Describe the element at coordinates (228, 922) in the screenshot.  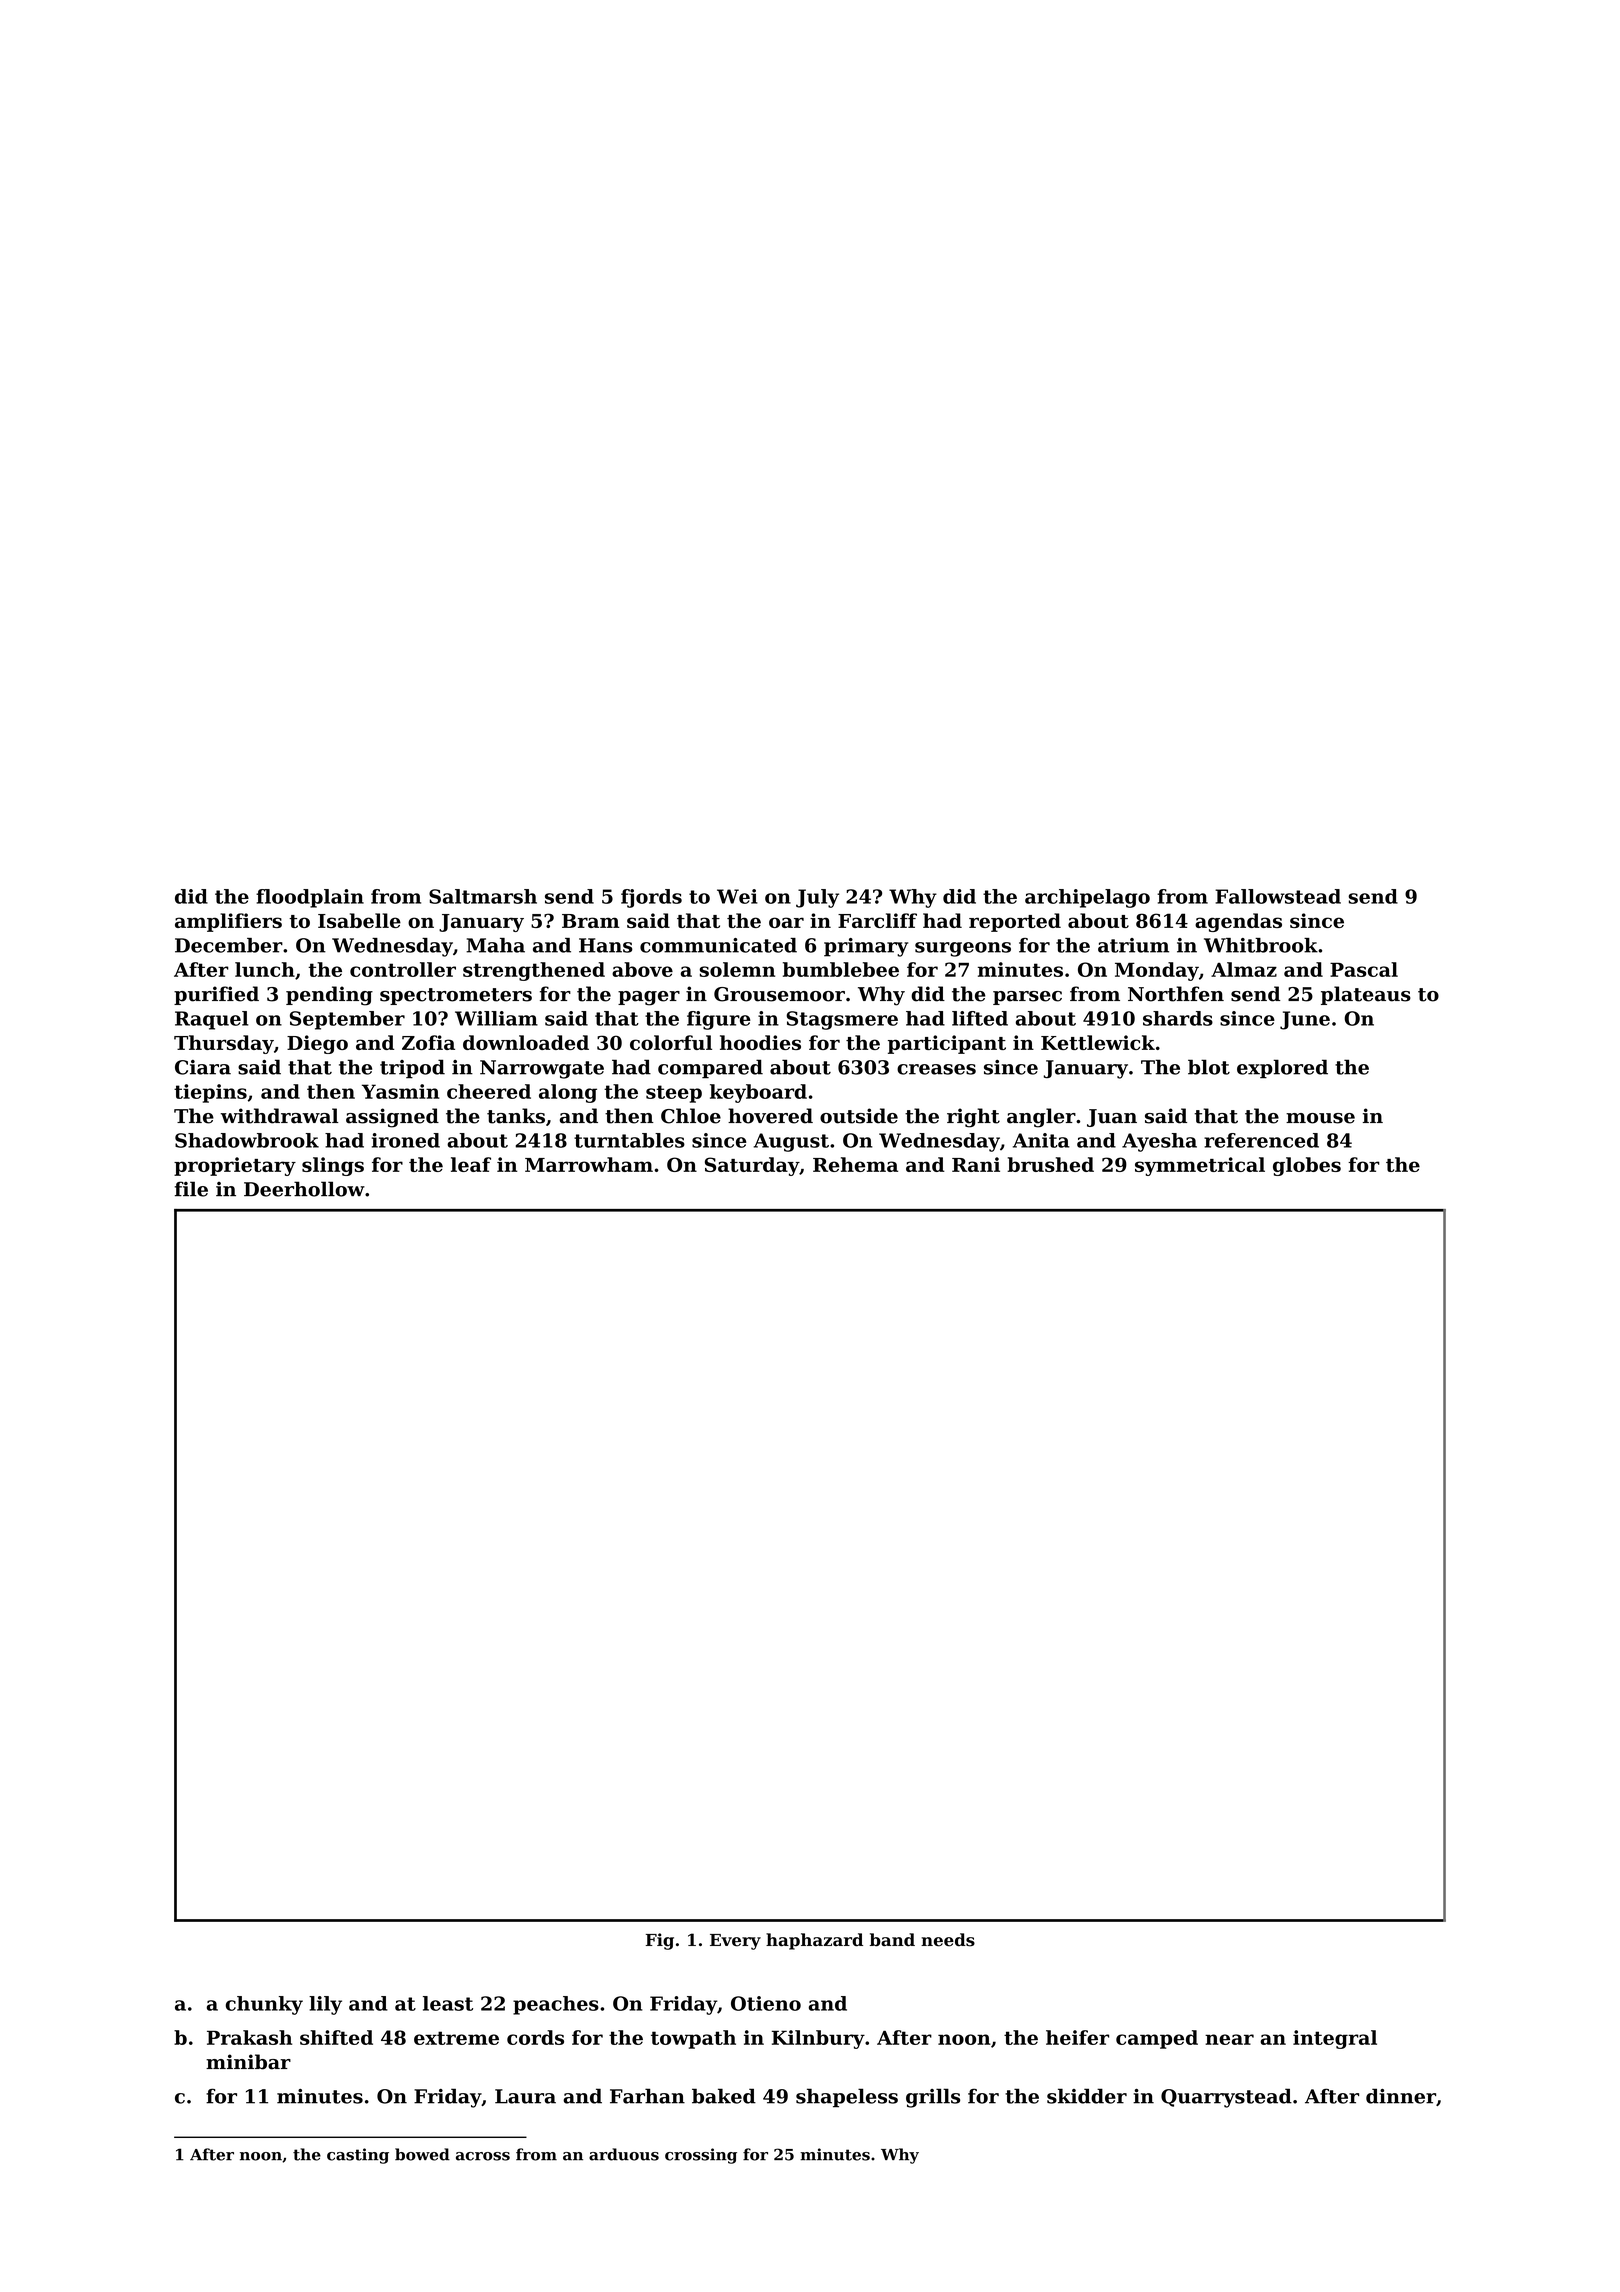
I see `amplifiers` at that location.
